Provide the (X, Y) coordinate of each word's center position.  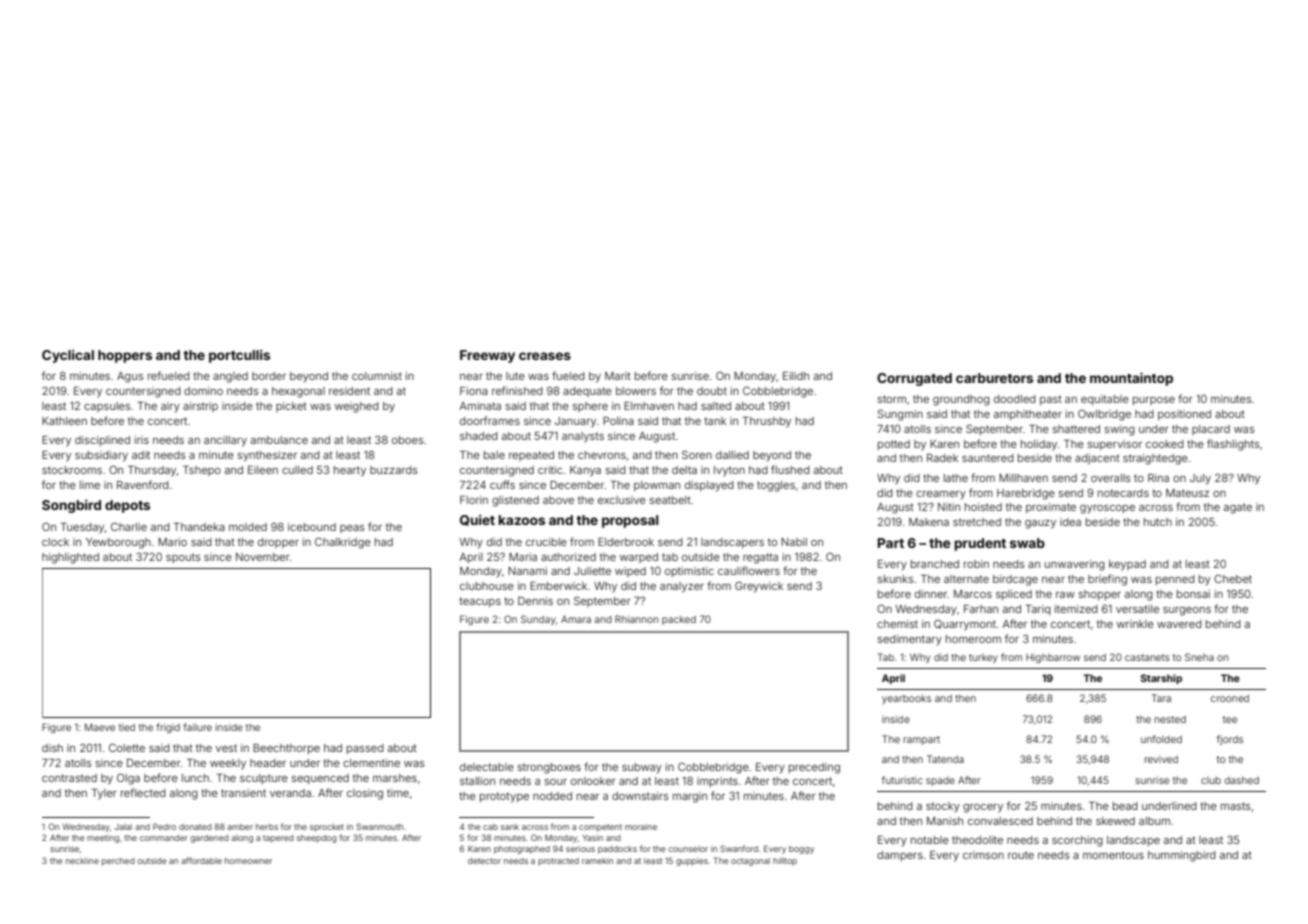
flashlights (1233, 445)
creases (545, 356)
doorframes (490, 420)
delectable (487, 767)
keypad (1127, 565)
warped (639, 558)
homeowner (248, 861)
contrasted (69, 778)
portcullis (239, 356)
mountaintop (1131, 379)
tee (1230, 719)
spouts (183, 558)
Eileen (263, 470)
